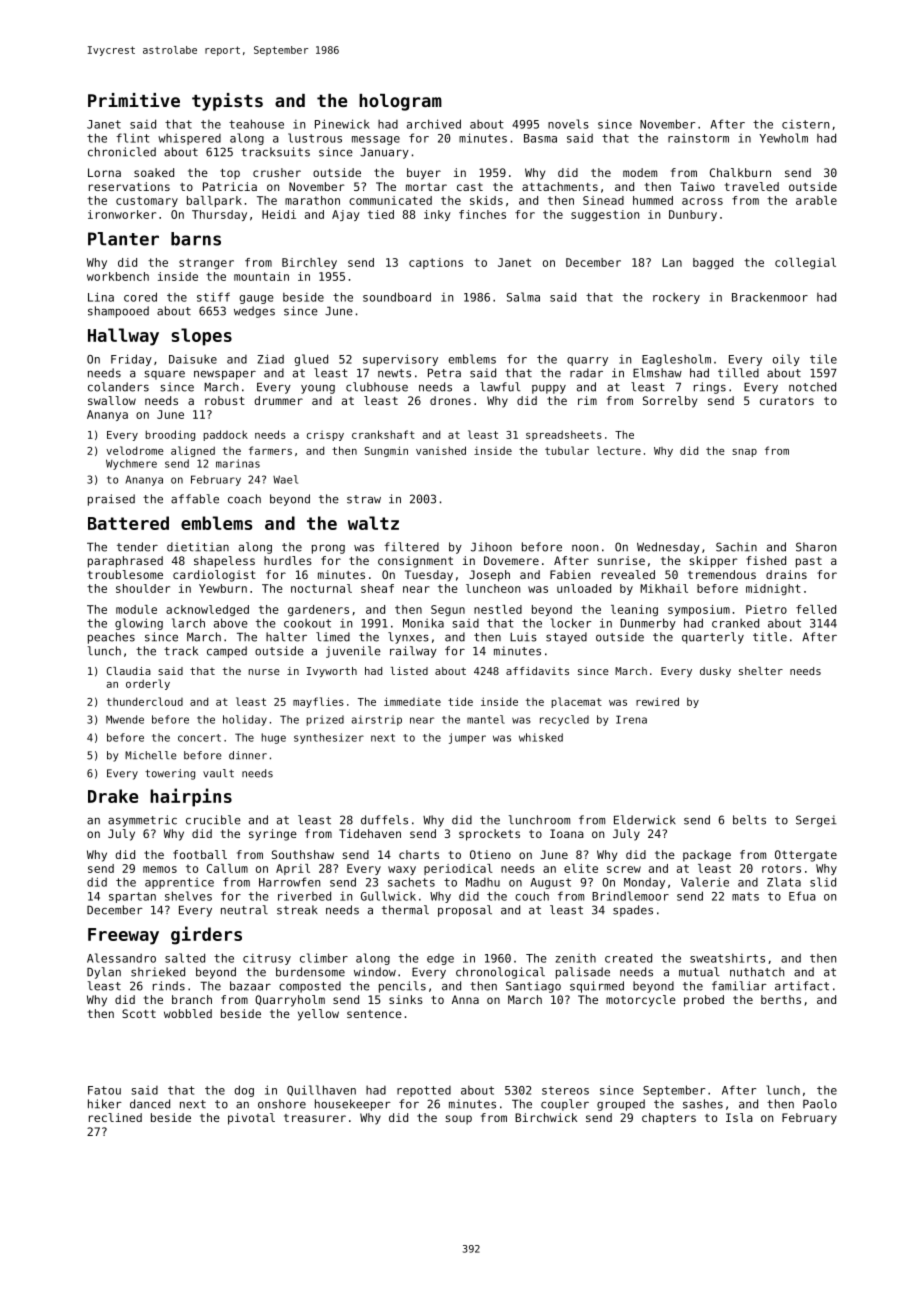  I want to click on soup, so click(459, 1120).
